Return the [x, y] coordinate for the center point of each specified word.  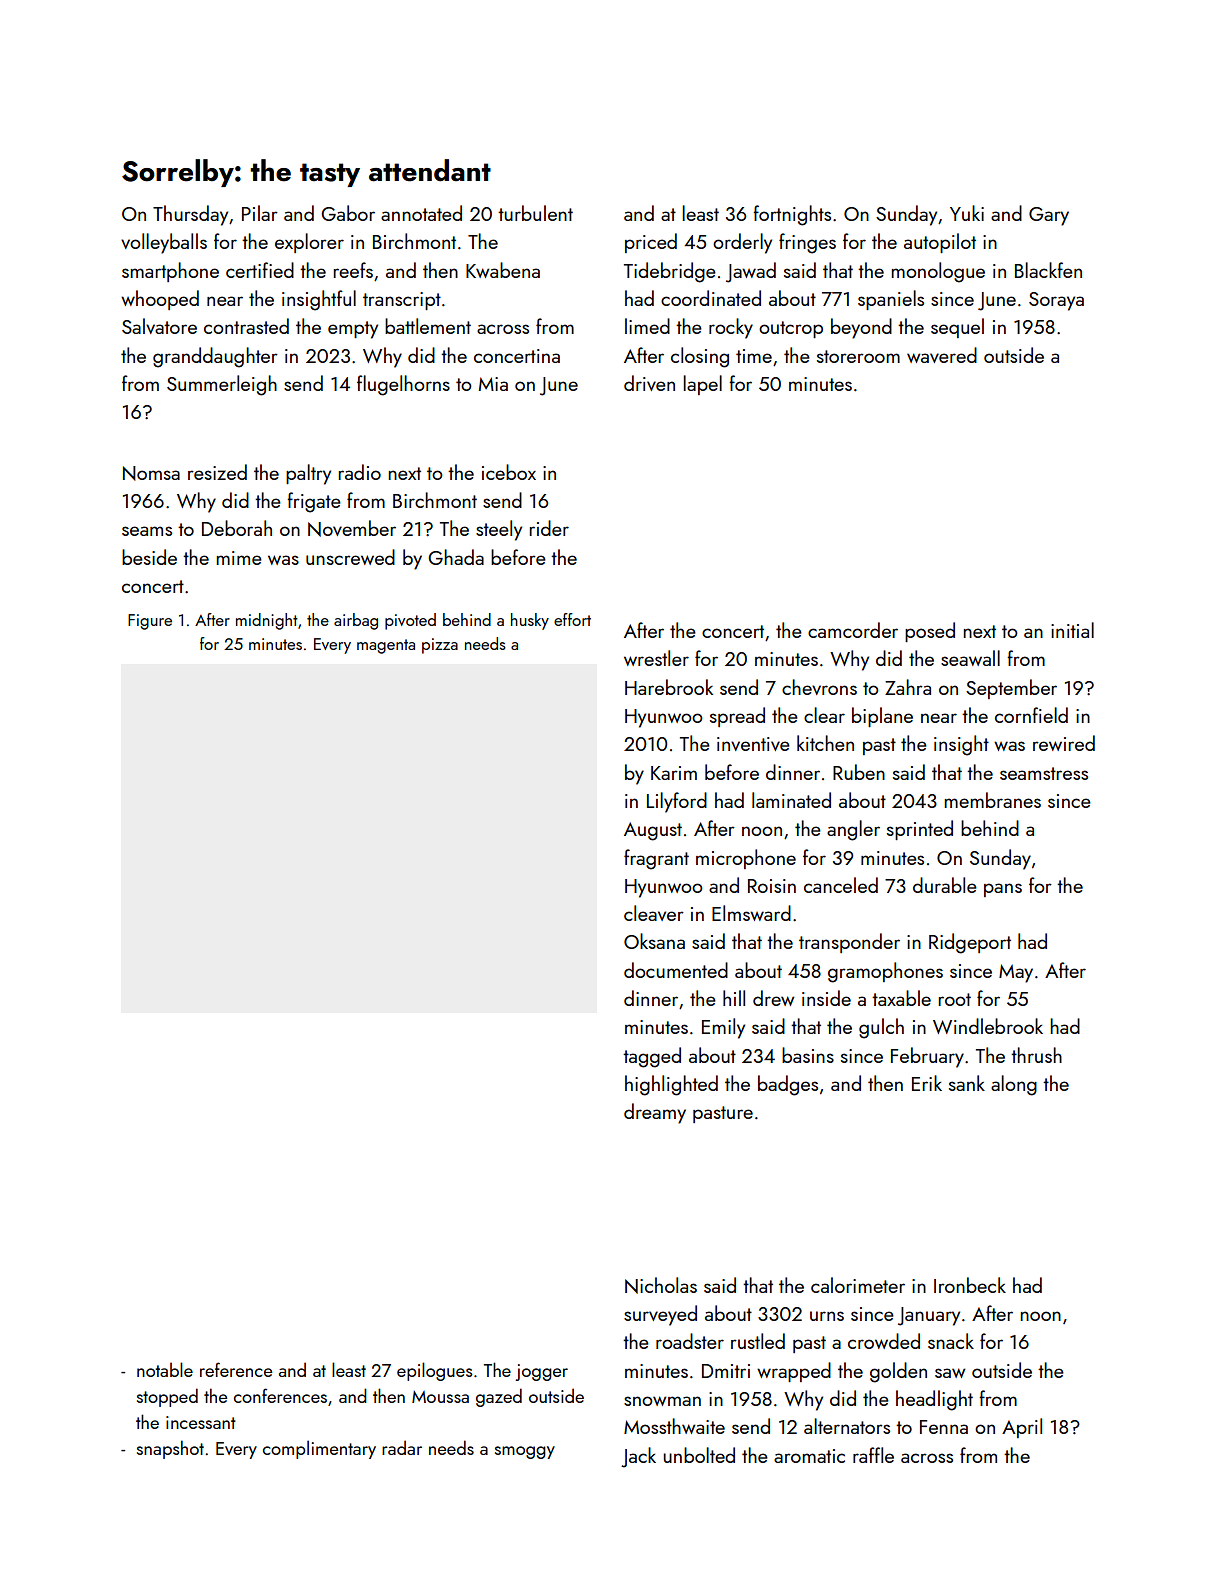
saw [950, 1373]
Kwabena [503, 270]
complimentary [319, 1449]
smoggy [525, 1452]
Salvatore [159, 326]
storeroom [858, 356]
